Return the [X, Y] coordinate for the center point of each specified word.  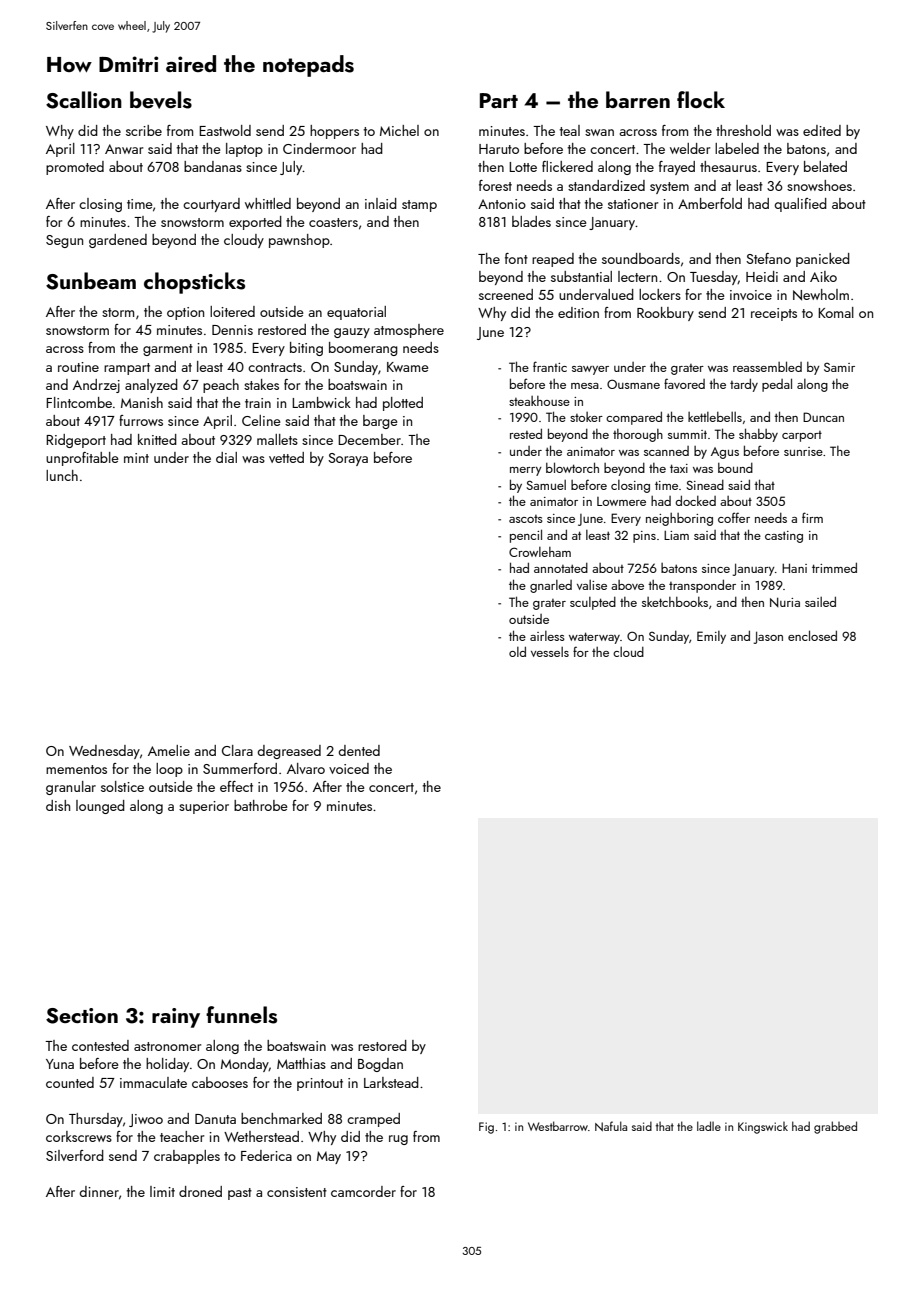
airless [547, 636]
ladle [709, 1126]
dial [226, 457]
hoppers [334, 132]
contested [100, 1045]
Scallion [84, 100]
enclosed [812, 635]
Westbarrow [558, 1126]
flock [701, 99]
